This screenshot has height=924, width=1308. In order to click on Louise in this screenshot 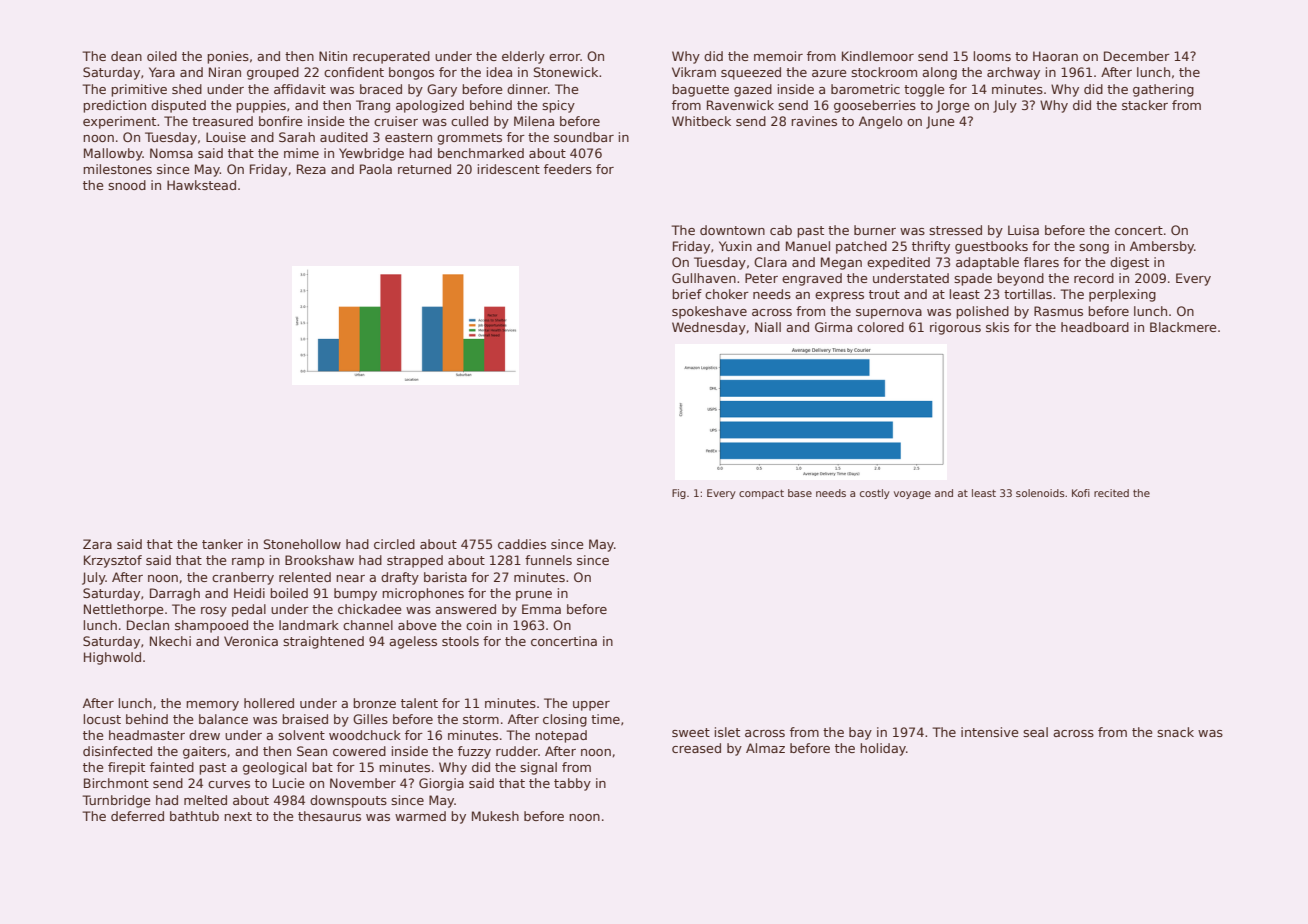, I will do `click(226, 137)`.
